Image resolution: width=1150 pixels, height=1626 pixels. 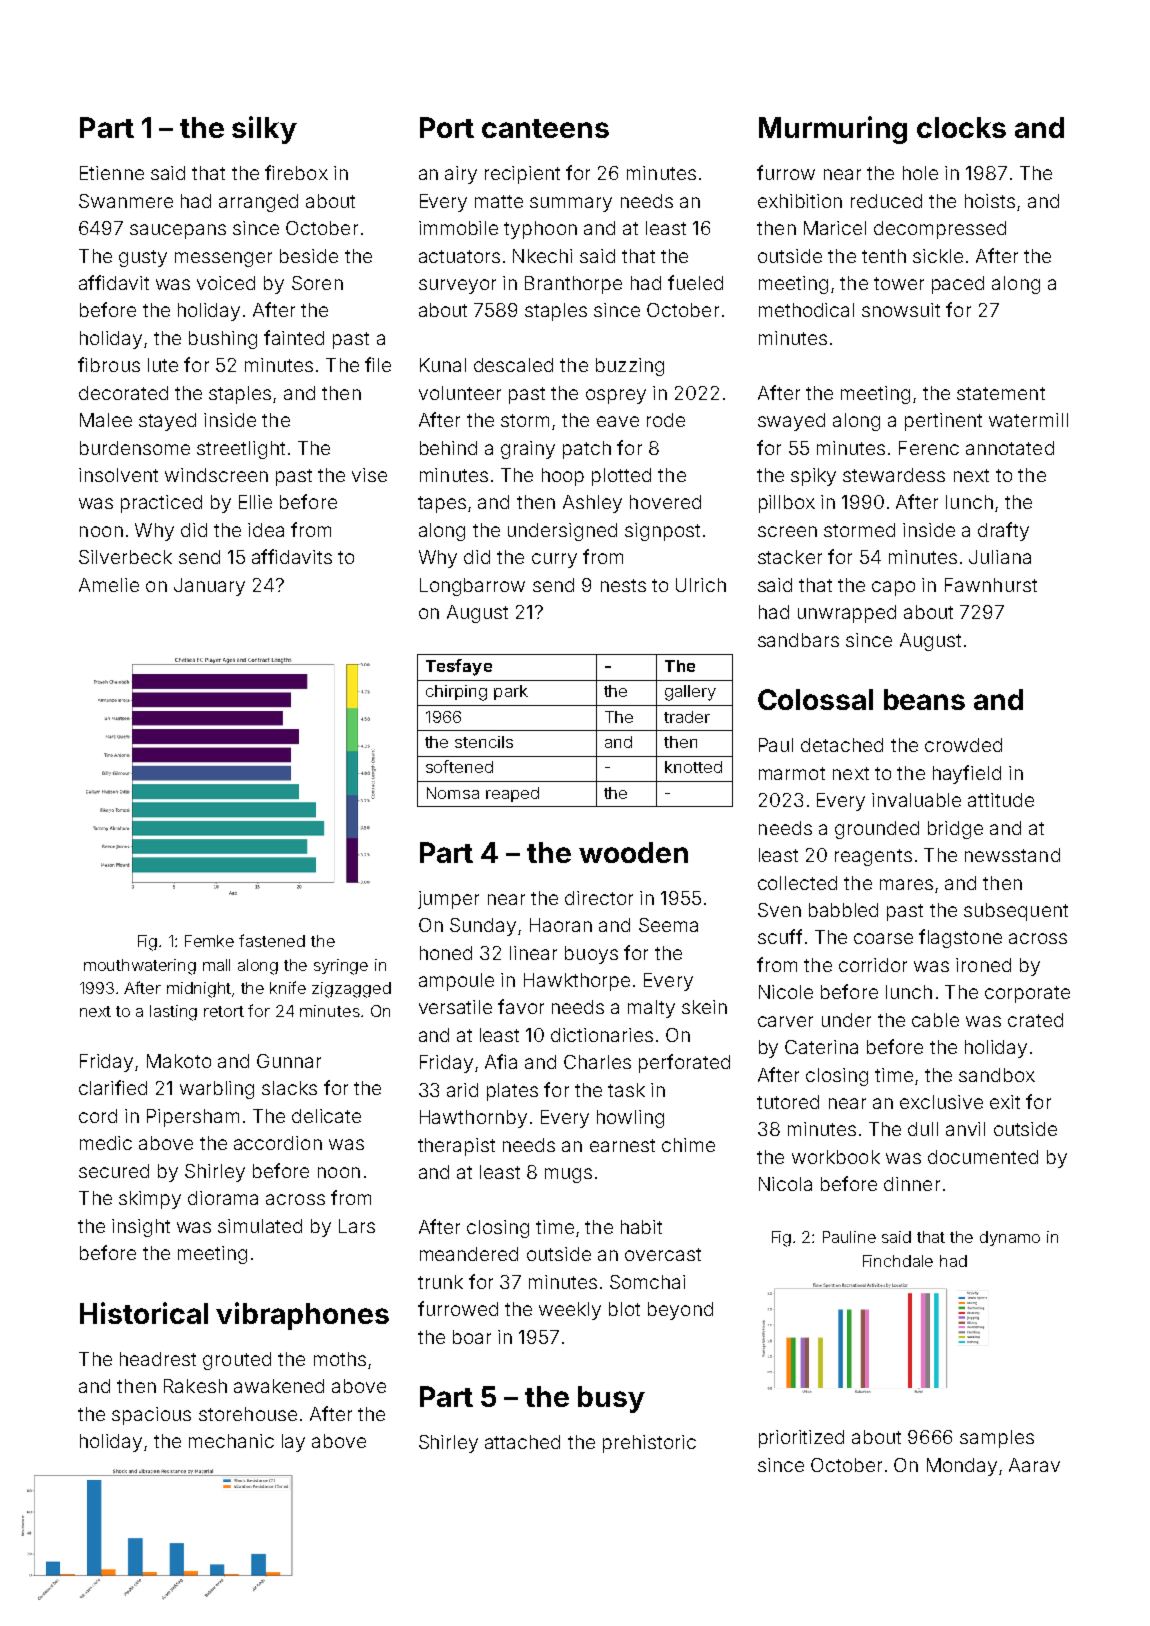 I want to click on gusty, so click(x=143, y=258).
